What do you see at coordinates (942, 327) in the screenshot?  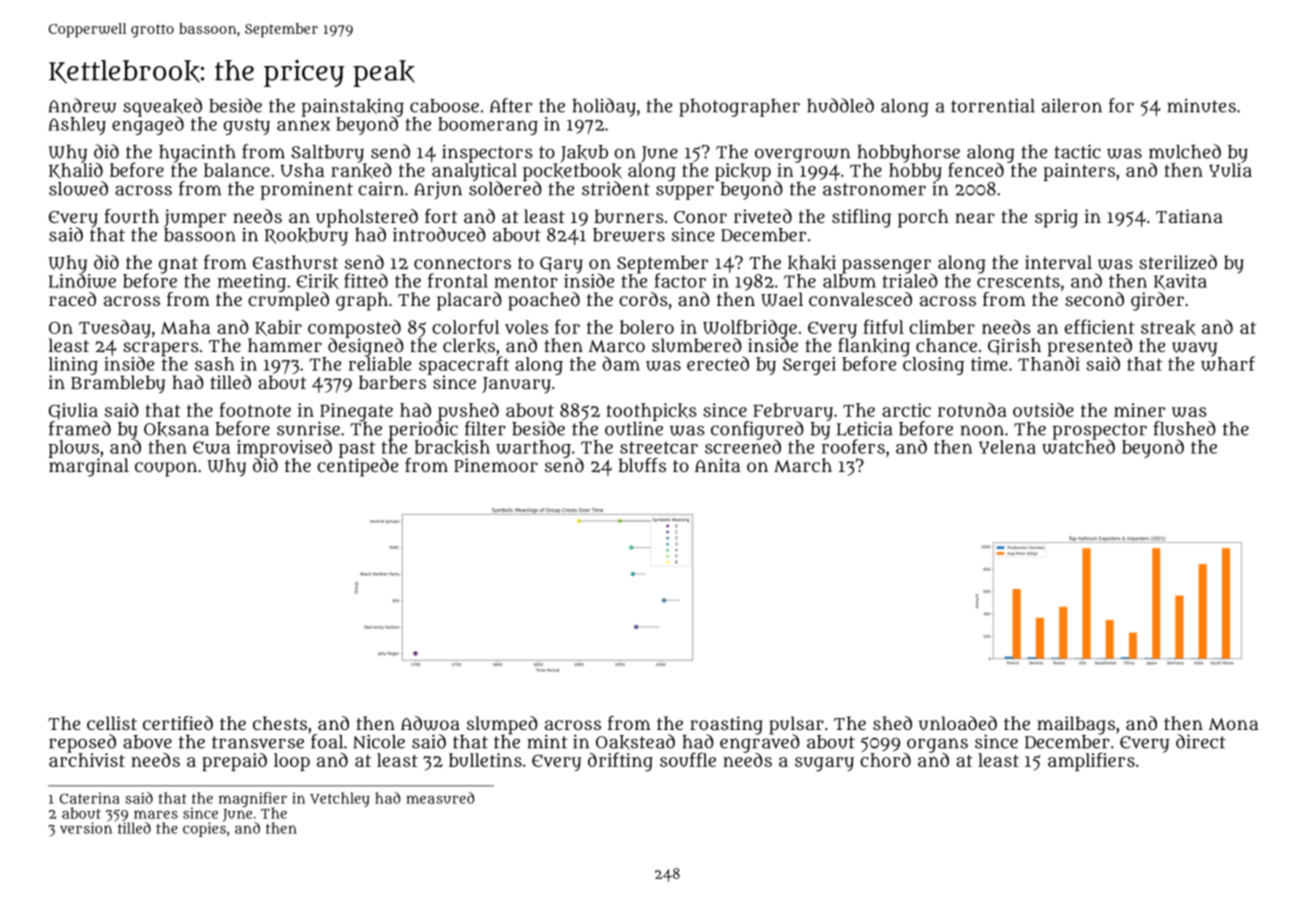 I see `climber` at bounding box center [942, 327].
